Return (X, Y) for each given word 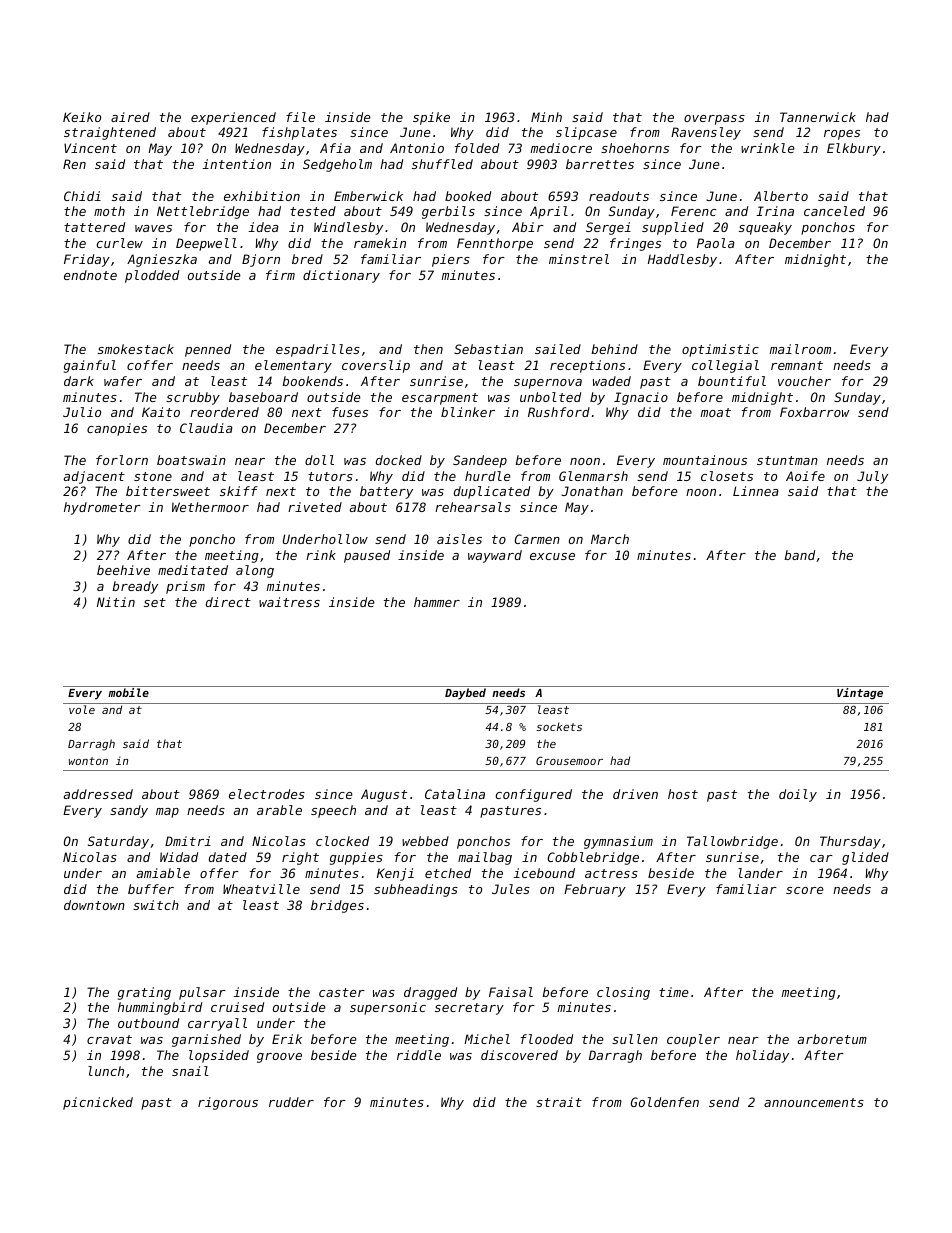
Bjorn (261, 260)
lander (760, 873)
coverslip (376, 366)
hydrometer (102, 508)
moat (716, 412)
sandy (129, 811)
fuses (350, 412)
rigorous (228, 1103)
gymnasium (618, 842)
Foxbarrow (815, 412)
